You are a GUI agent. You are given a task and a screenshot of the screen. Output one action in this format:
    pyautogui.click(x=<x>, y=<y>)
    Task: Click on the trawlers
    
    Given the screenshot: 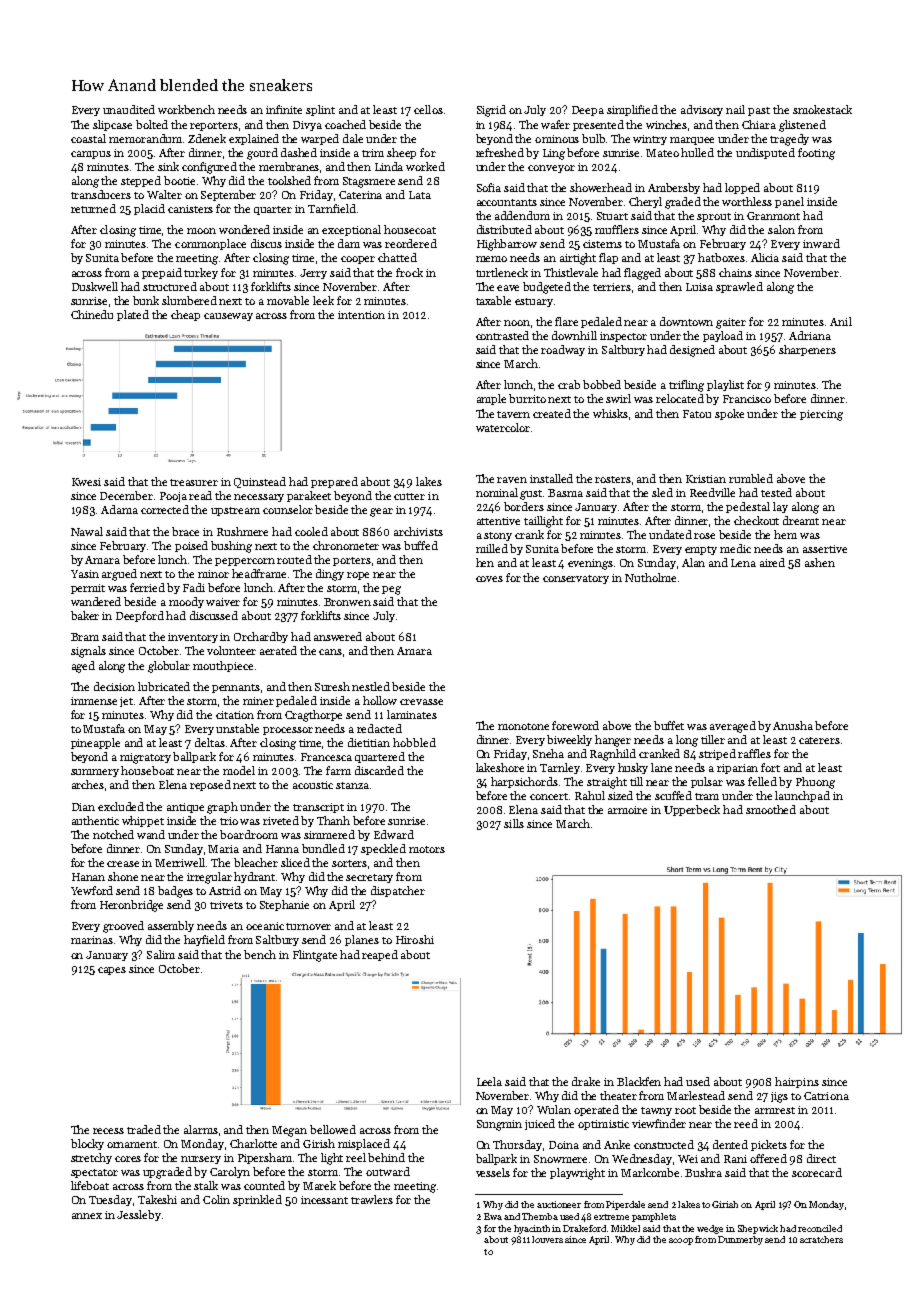 What is the action you would take?
    pyautogui.click(x=372, y=1199)
